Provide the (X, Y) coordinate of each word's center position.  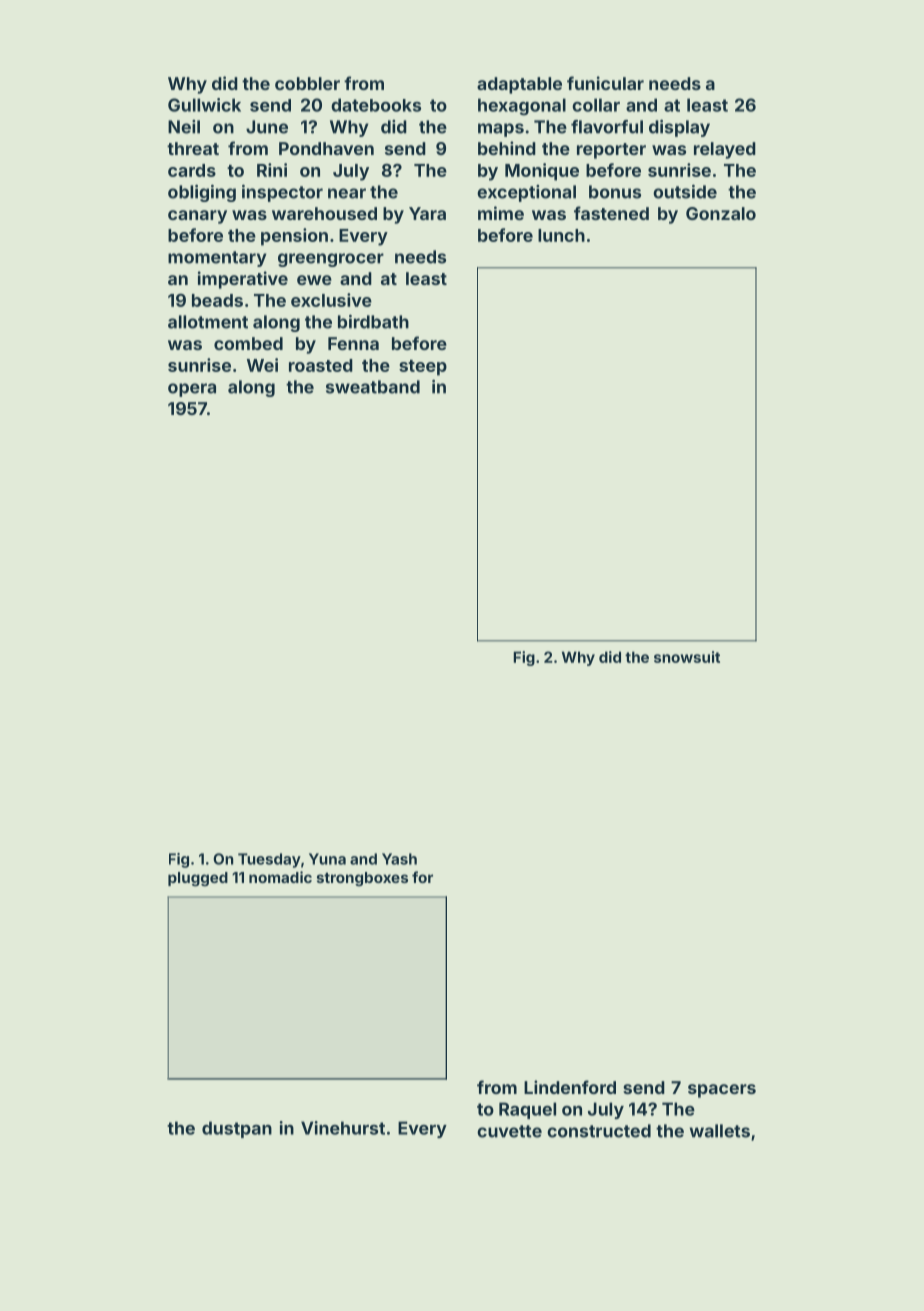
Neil (184, 127)
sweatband (373, 387)
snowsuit (687, 657)
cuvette (509, 1131)
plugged (198, 879)
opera (192, 390)
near (347, 193)
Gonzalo (721, 213)
